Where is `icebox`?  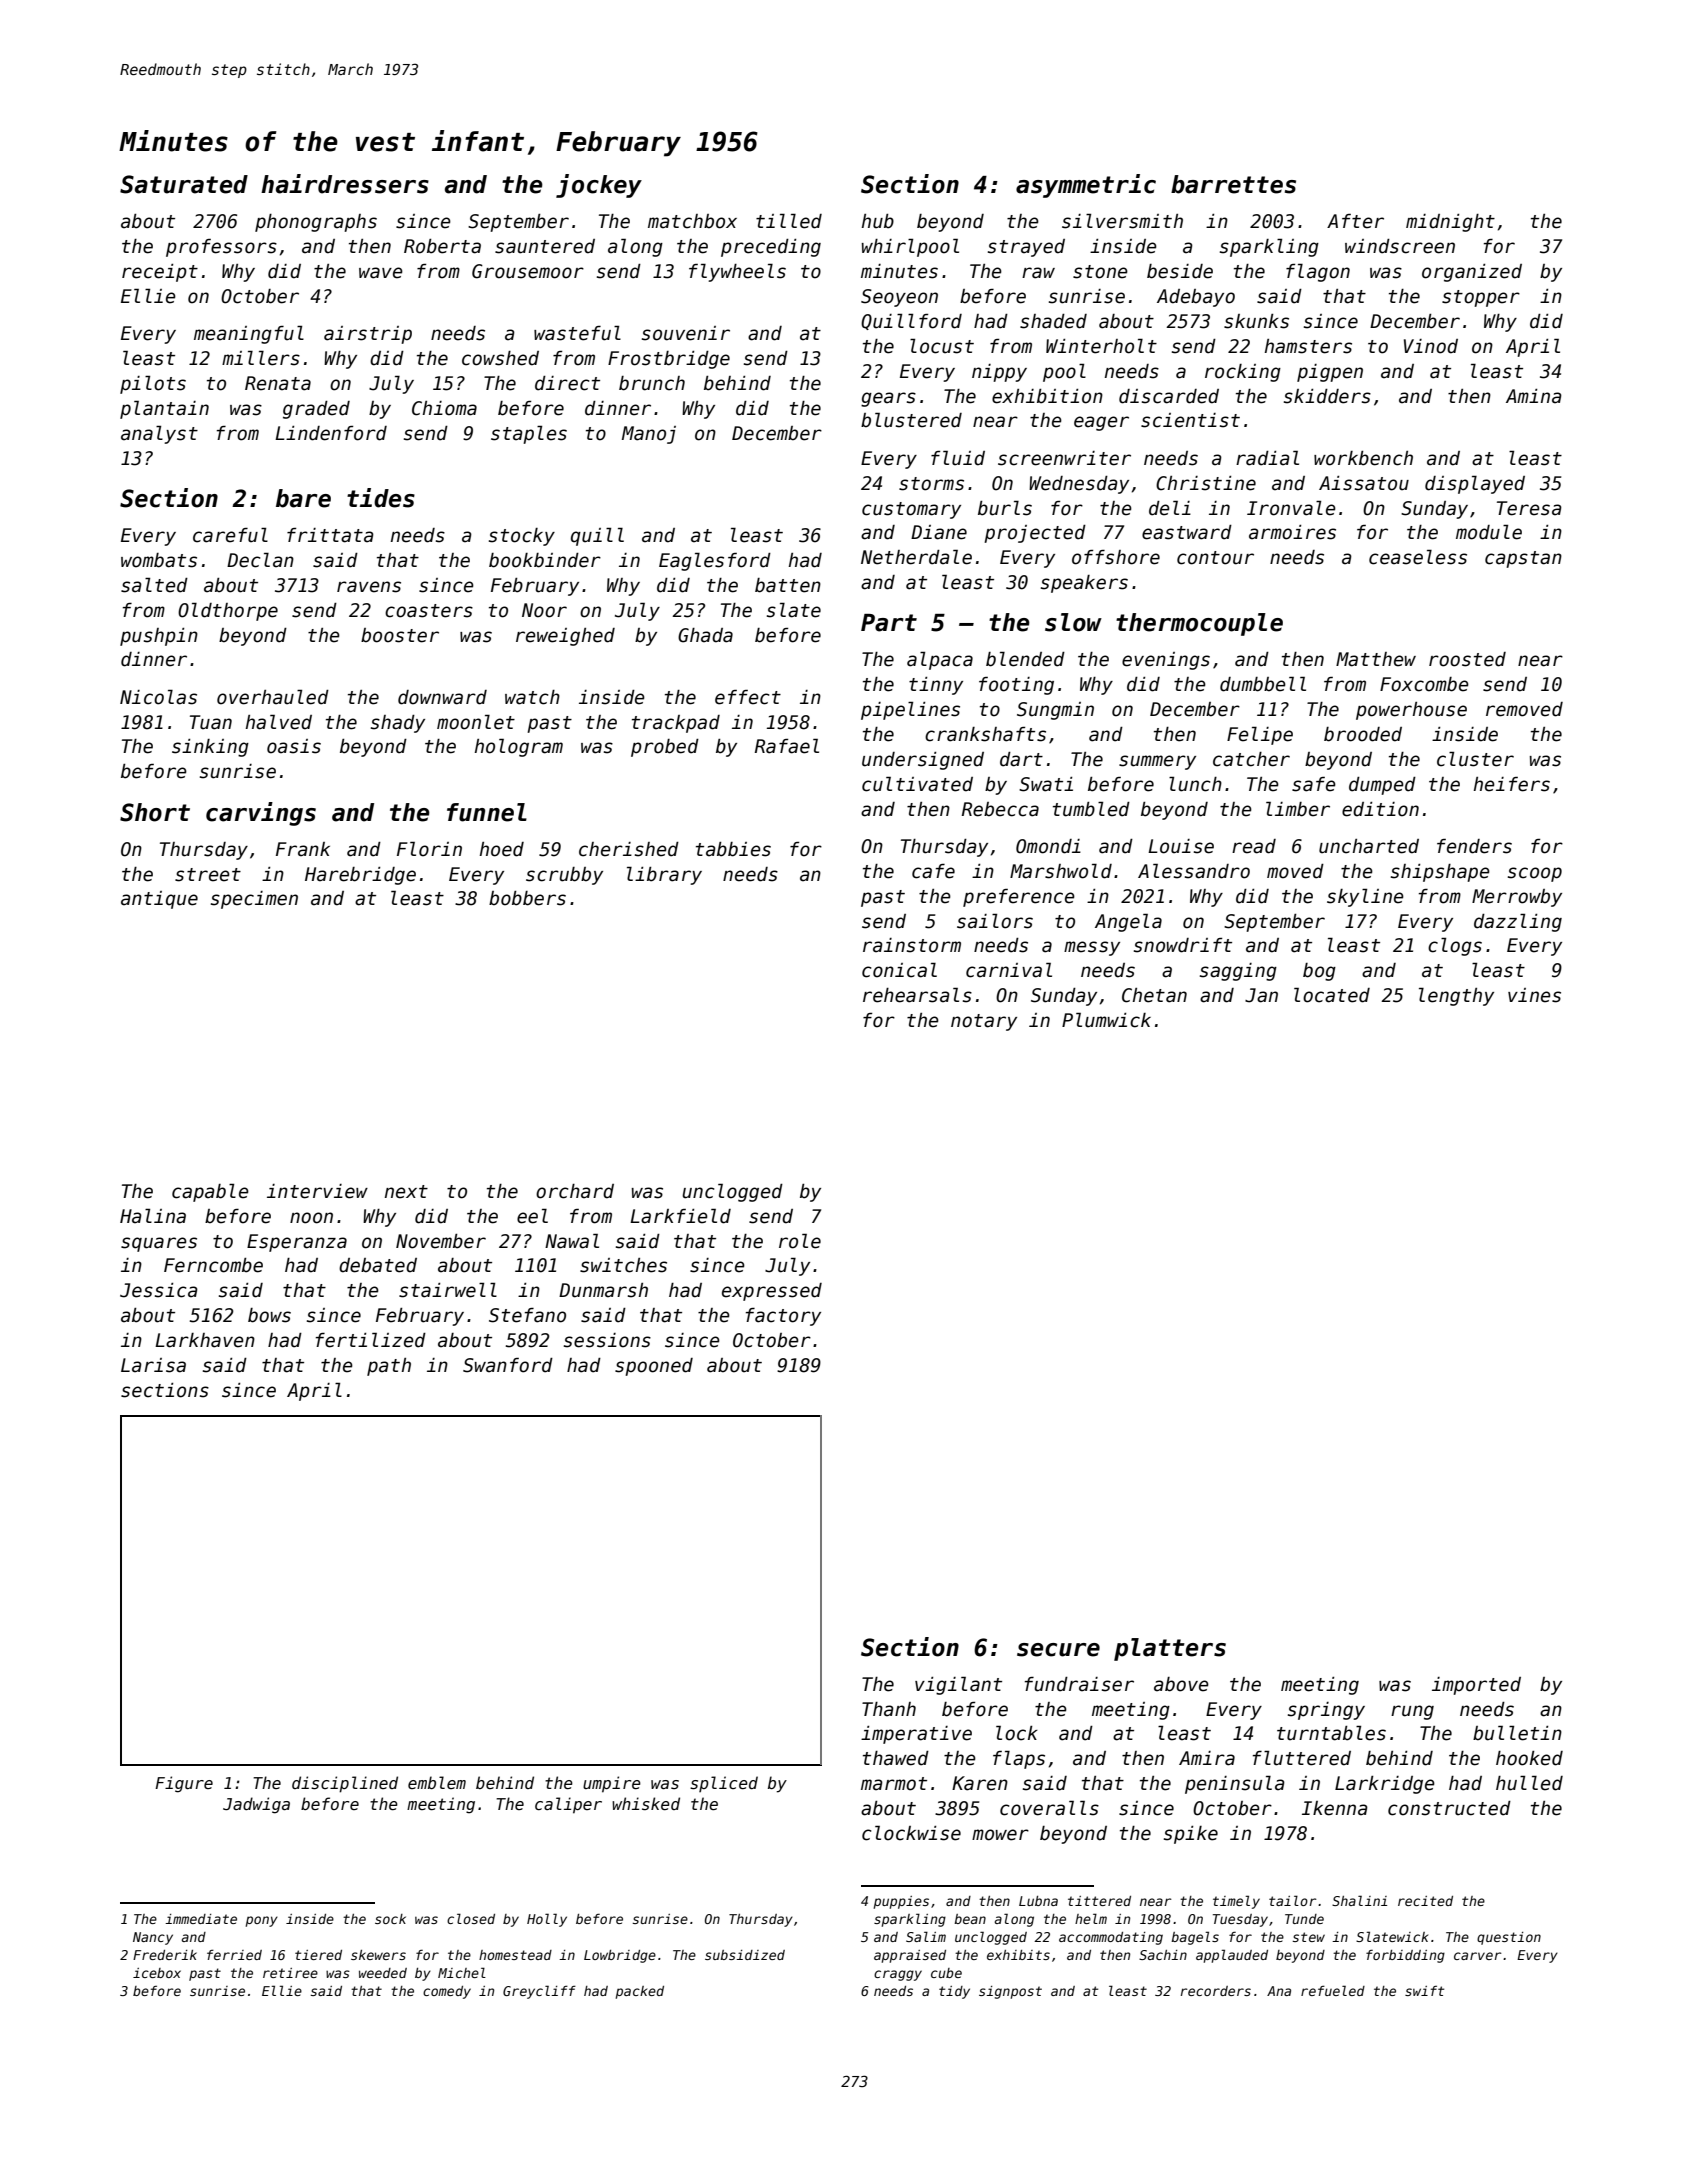 icebox is located at coordinates (157, 1973).
